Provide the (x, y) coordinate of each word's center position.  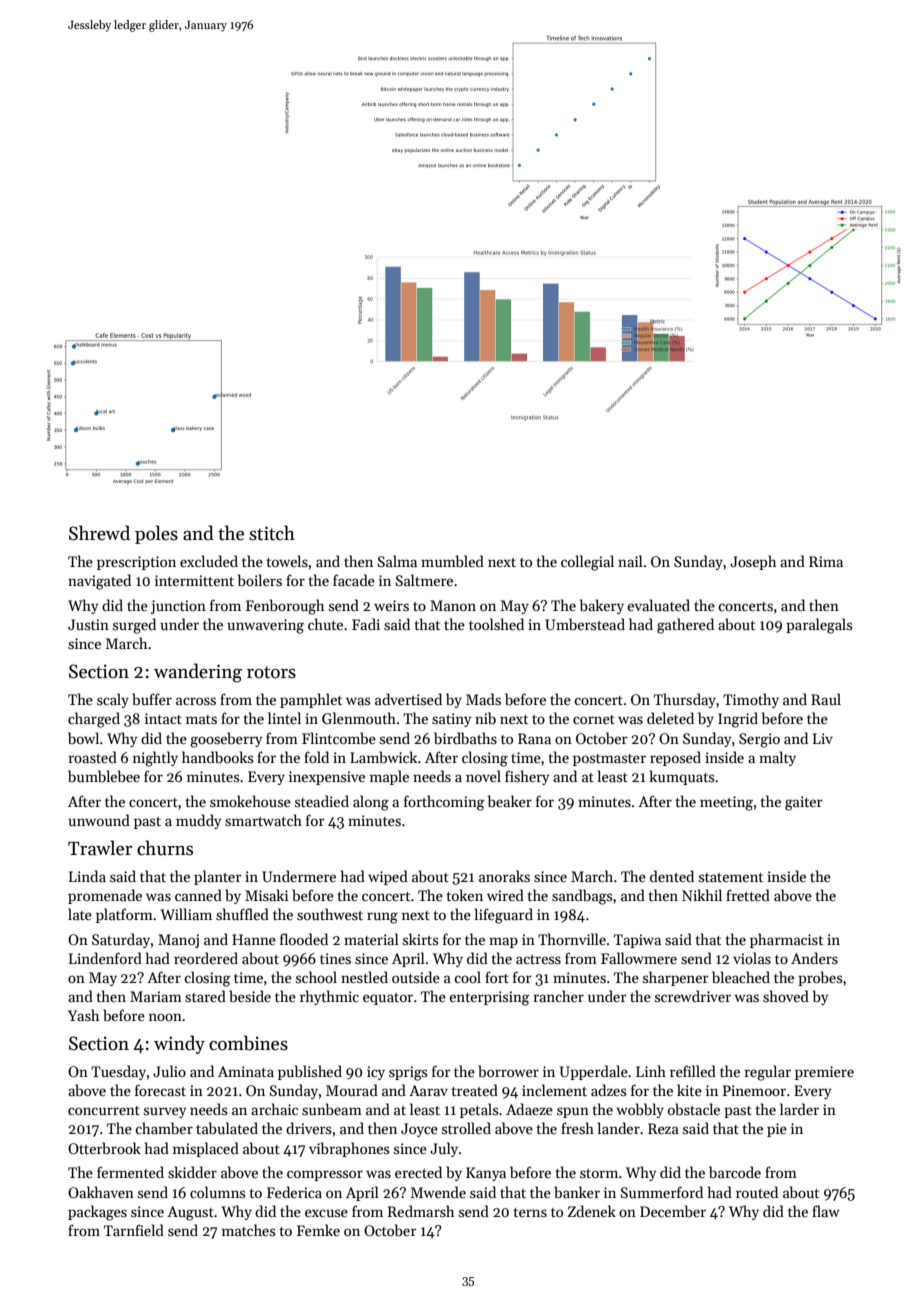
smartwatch (263, 820)
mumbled (452, 561)
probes (820, 978)
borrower (508, 1071)
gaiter (804, 803)
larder (799, 1109)
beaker (510, 801)
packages (97, 1213)
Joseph (753, 562)
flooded (304, 939)
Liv (823, 738)
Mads (483, 699)
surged (134, 626)
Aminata (246, 1071)
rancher (558, 996)
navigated (99, 582)
